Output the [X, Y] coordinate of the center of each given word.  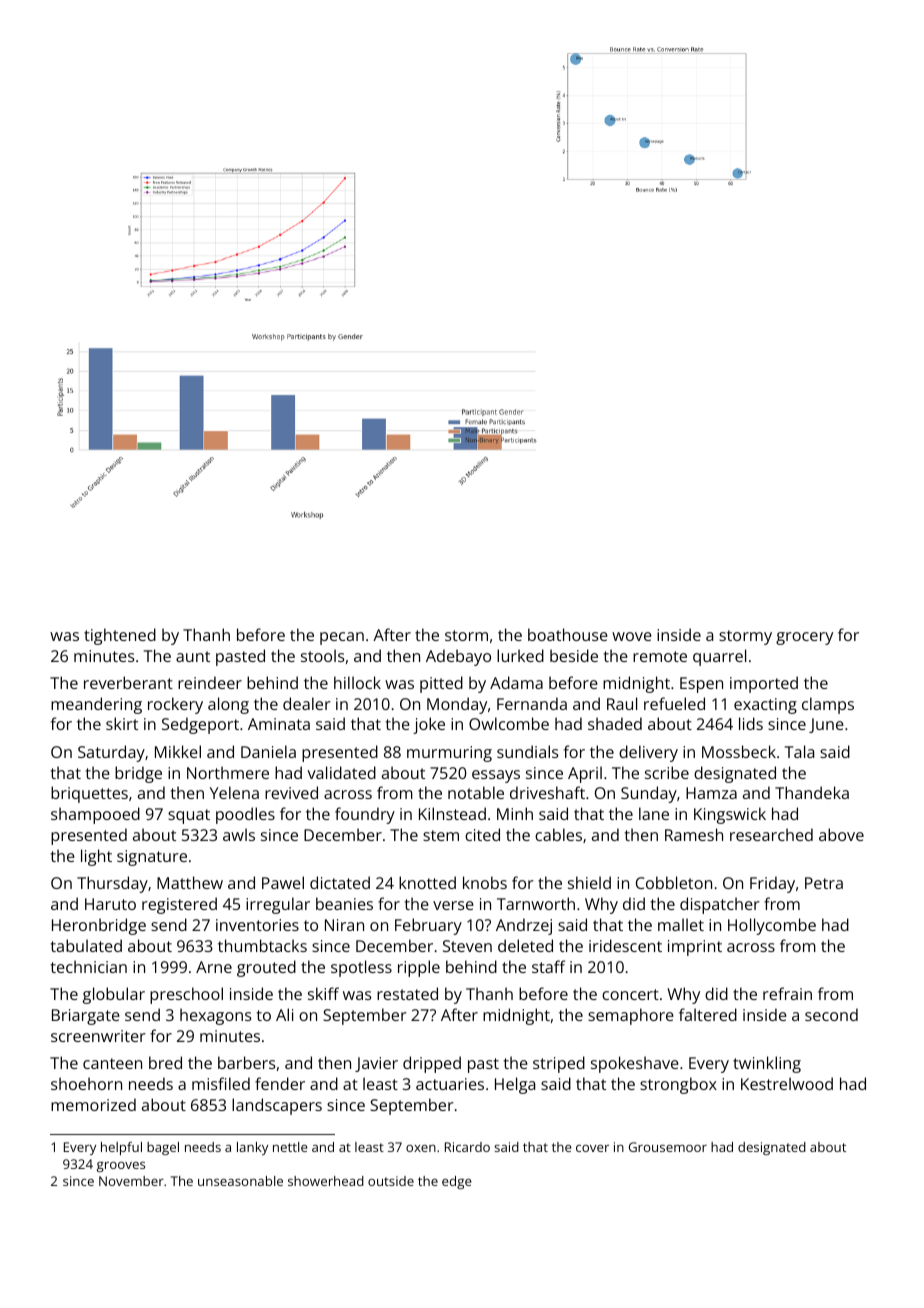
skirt [122, 723]
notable [476, 792]
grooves [121, 1167]
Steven [467, 946]
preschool [186, 995]
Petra [824, 883]
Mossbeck [739, 751]
